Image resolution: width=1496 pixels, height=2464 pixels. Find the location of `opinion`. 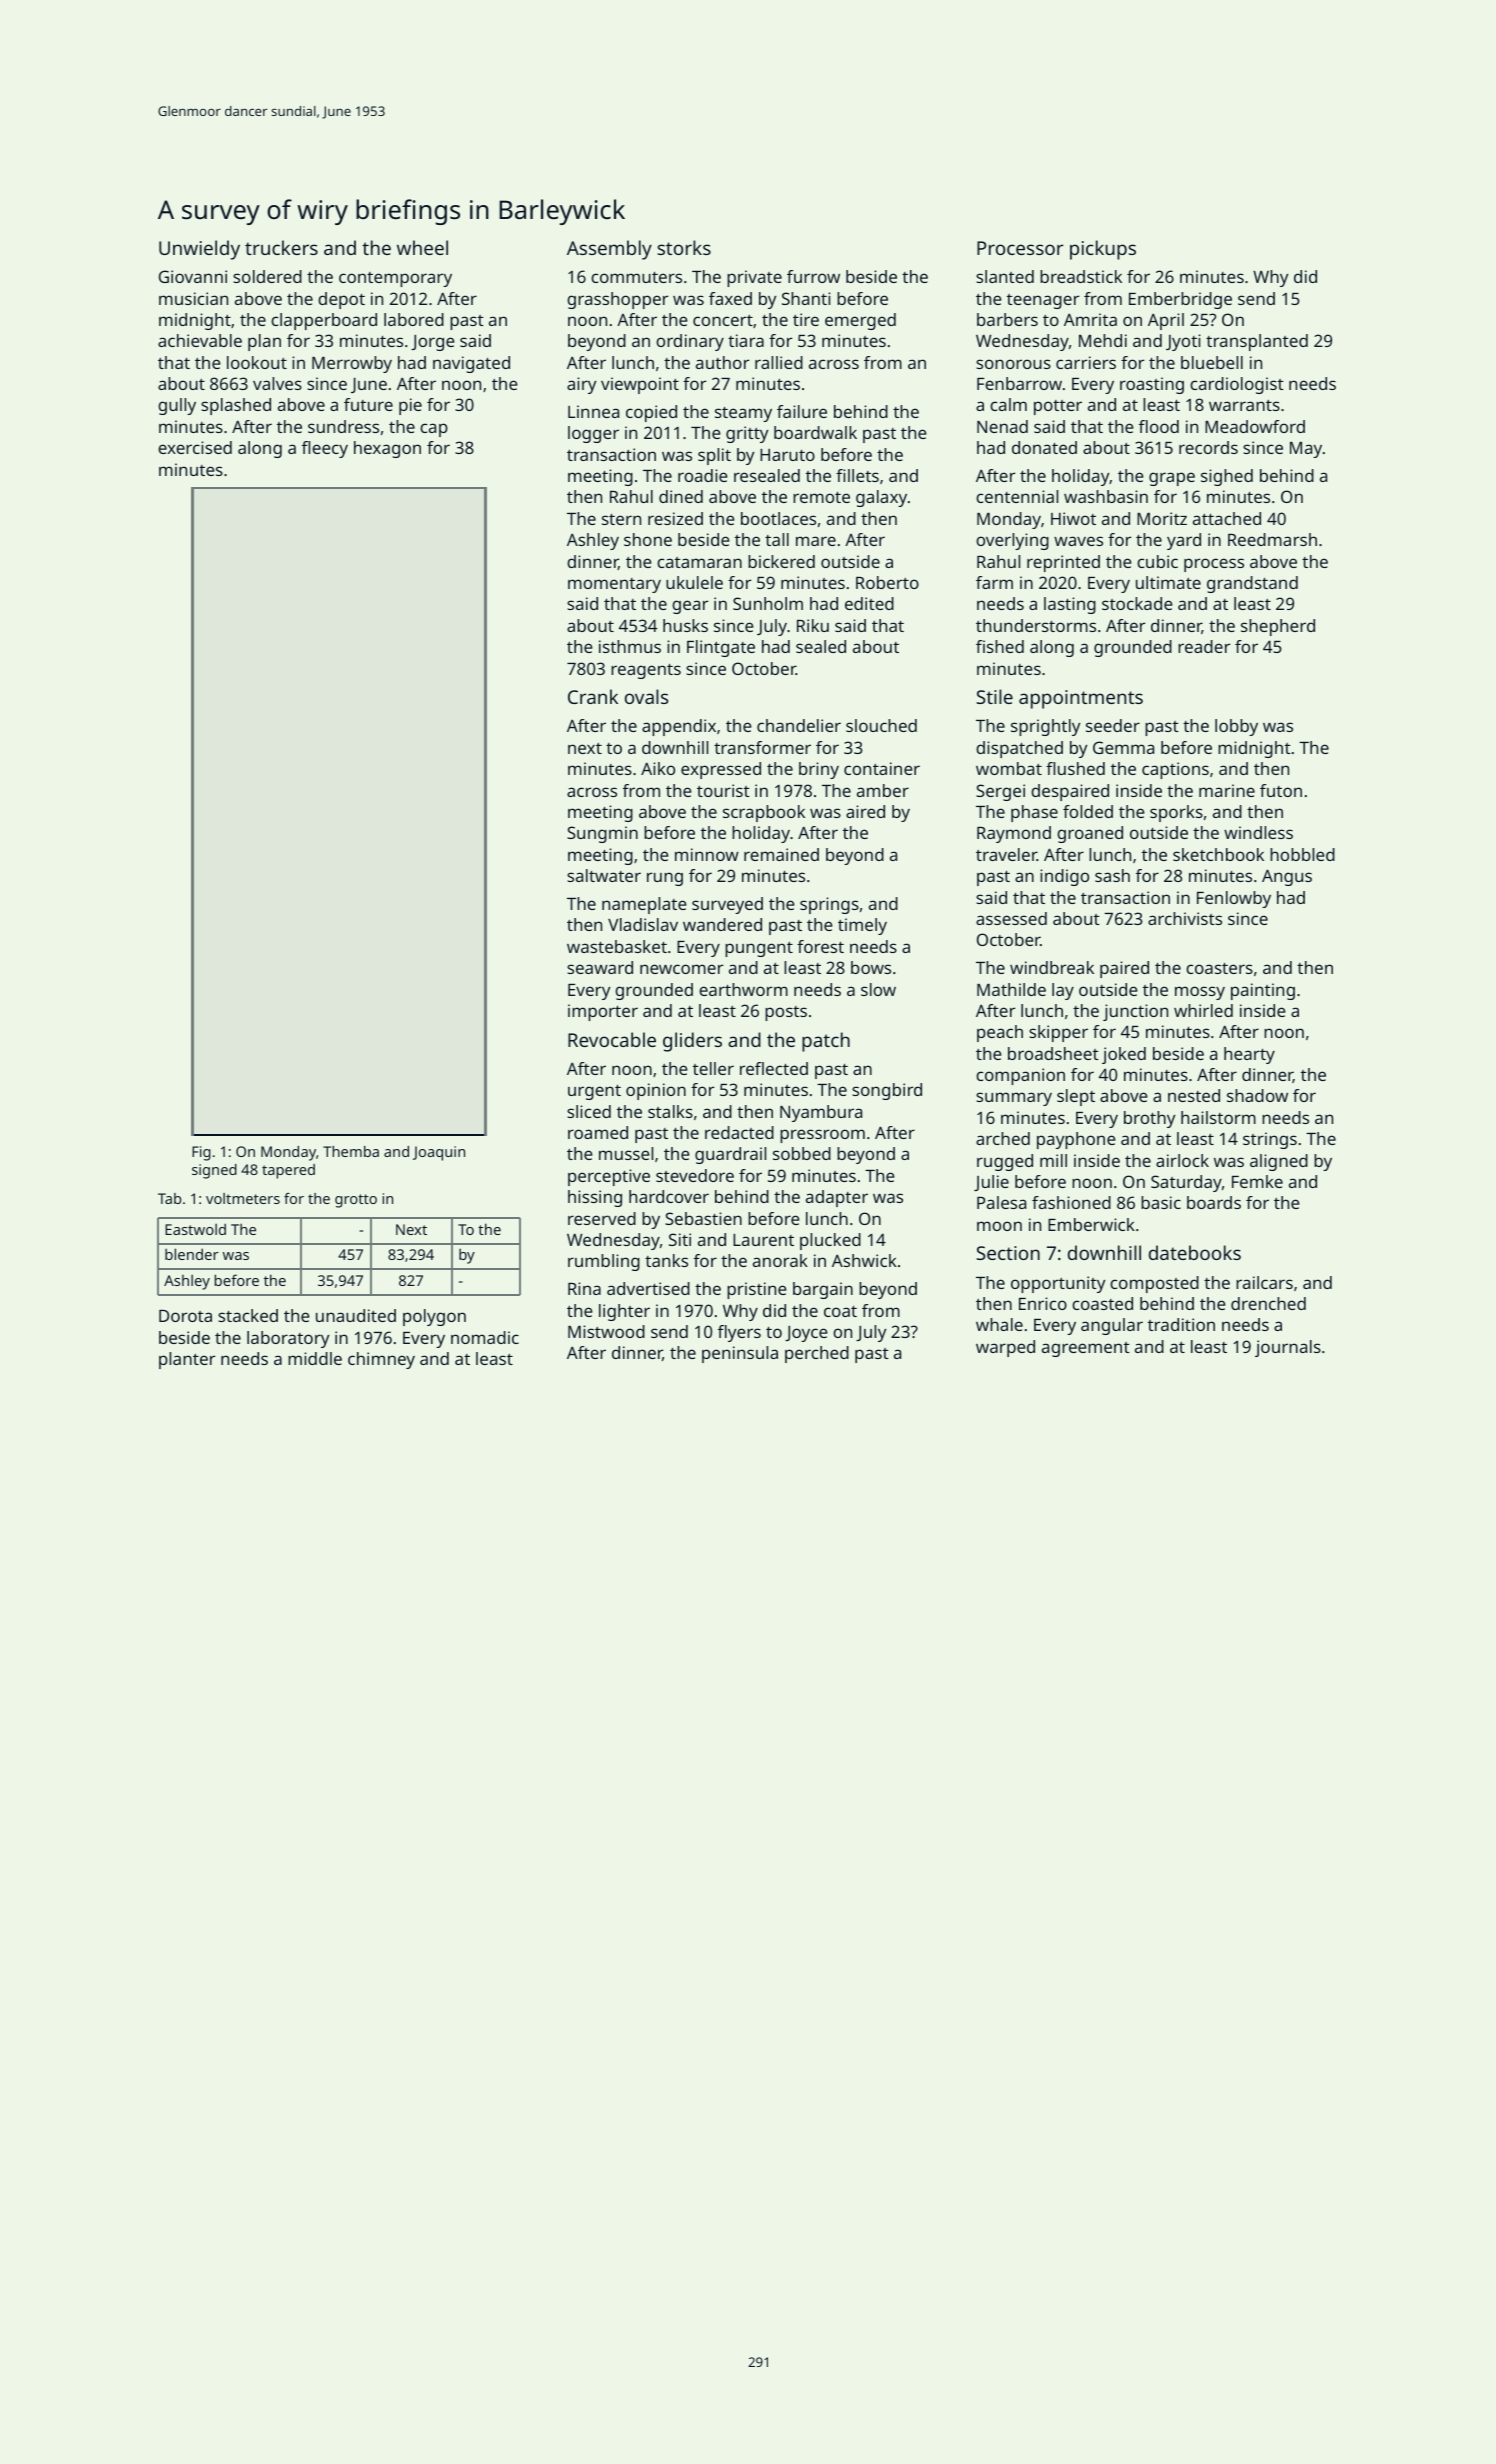

opinion is located at coordinates (656, 1091).
